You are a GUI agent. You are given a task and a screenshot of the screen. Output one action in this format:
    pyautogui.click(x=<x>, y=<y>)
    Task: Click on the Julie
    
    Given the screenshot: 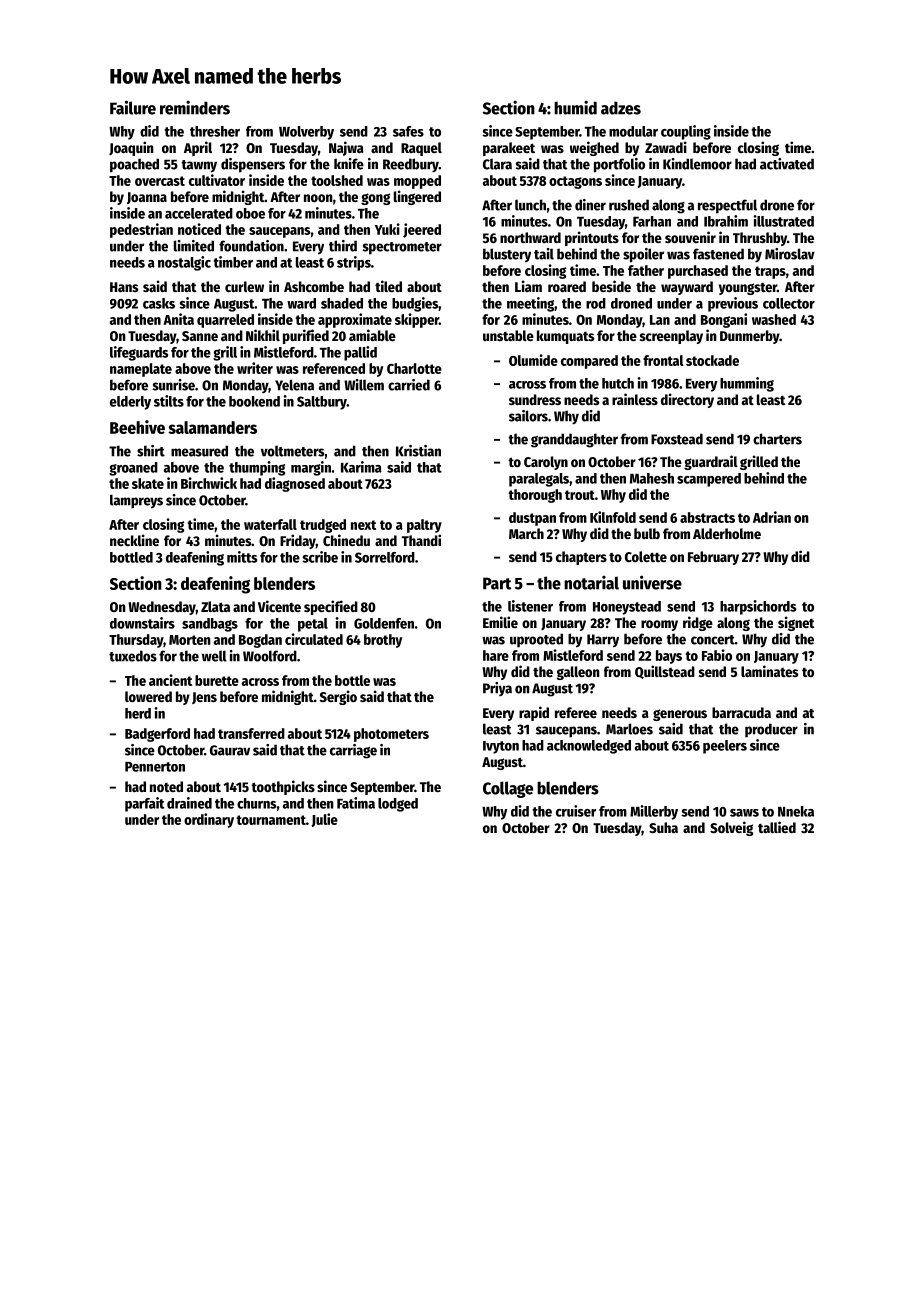 What is the action you would take?
    pyautogui.click(x=324, y=820)
